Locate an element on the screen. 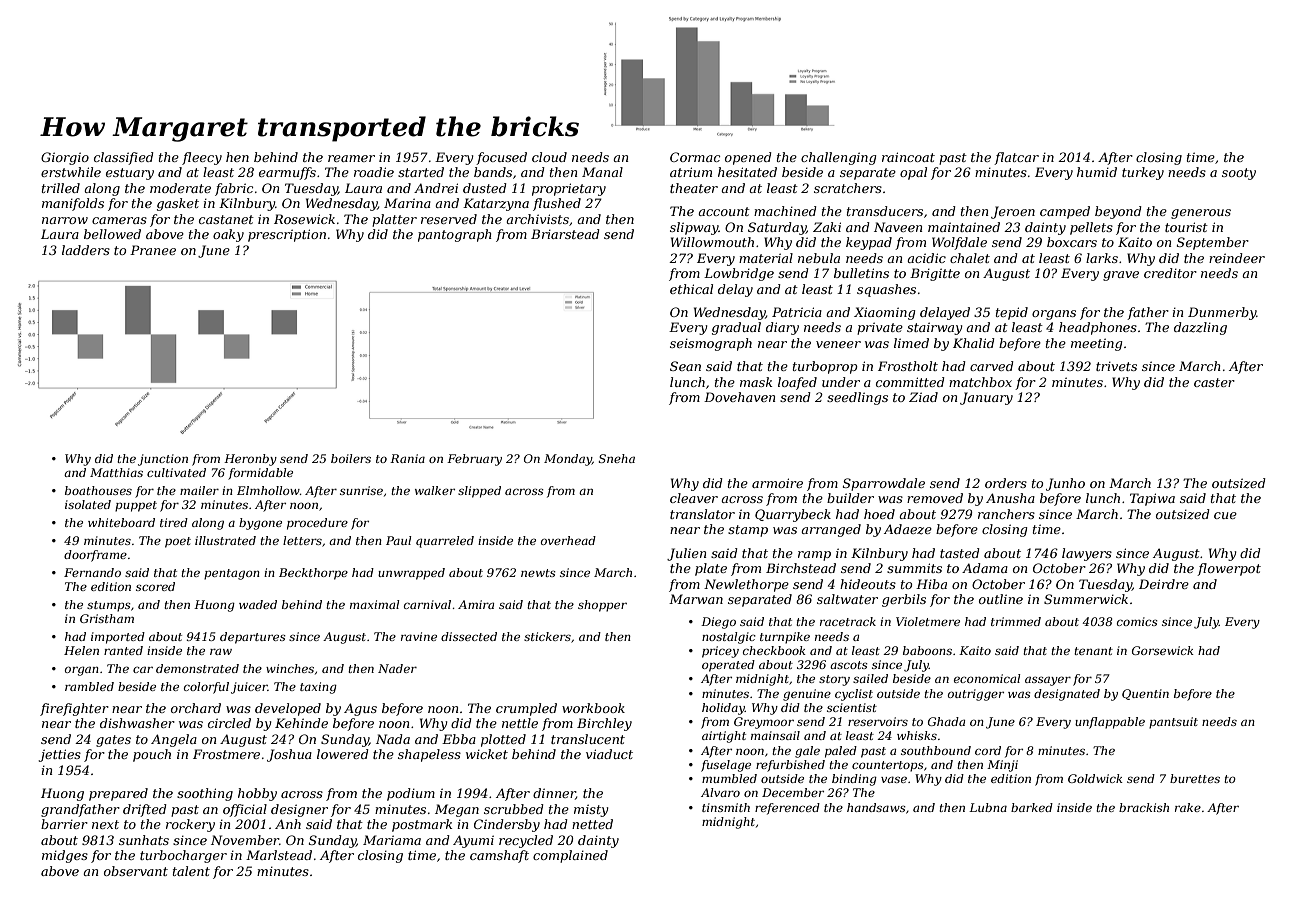  fleecy is located at coordinates (202, 158).
